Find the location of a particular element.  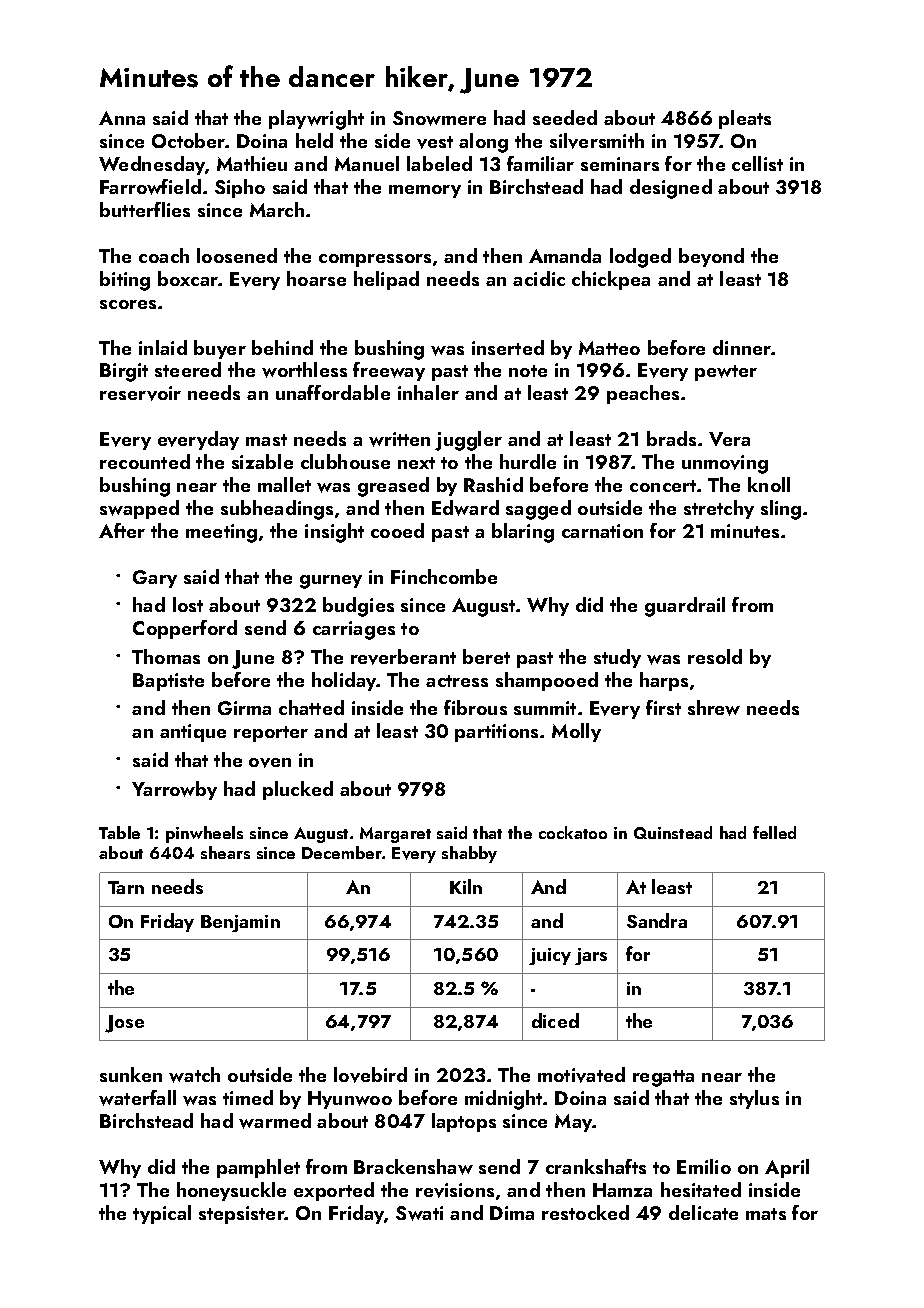

sling is located at coordinates (781, 510).
